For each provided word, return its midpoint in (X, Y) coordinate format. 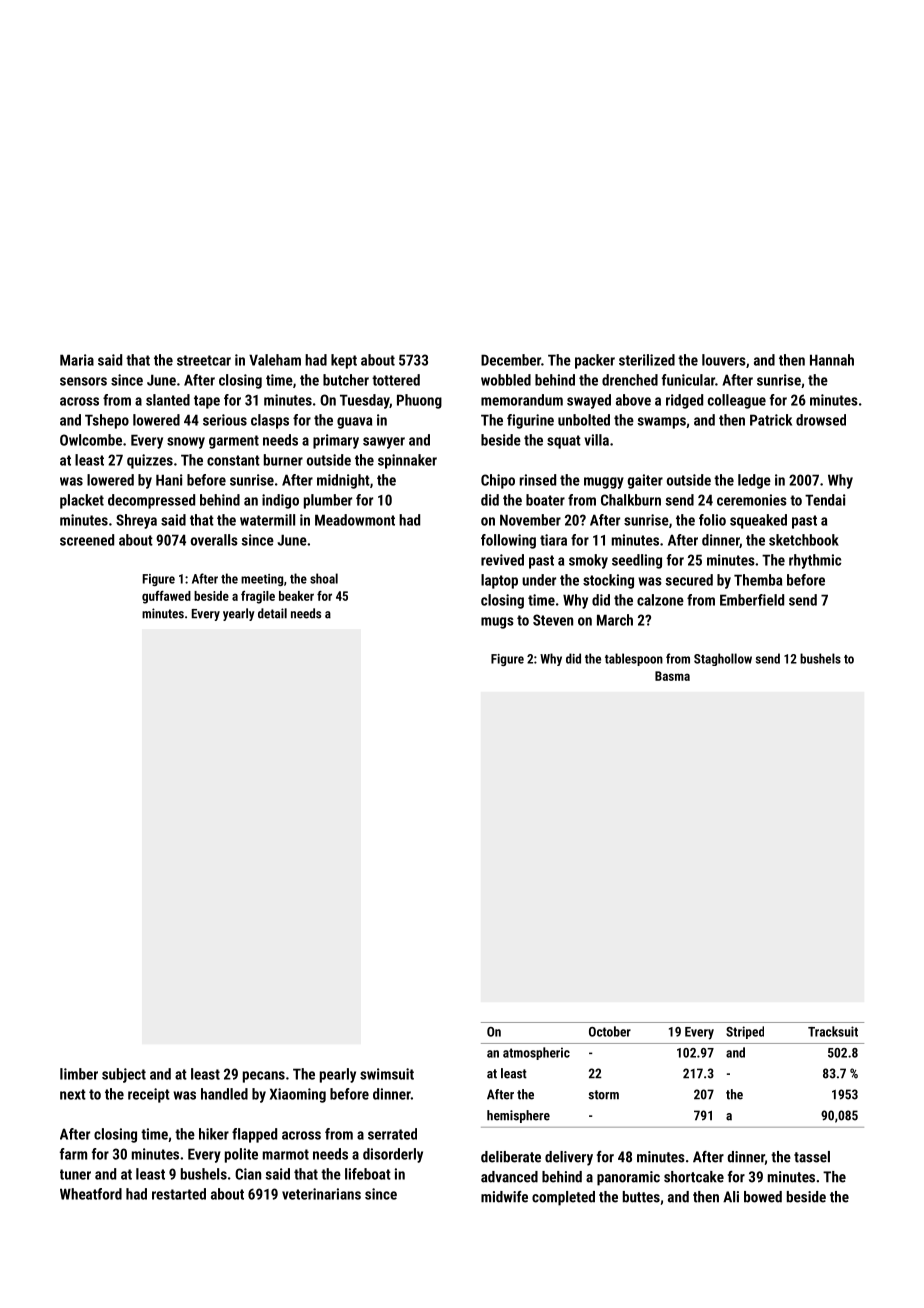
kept (344, 361)
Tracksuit (833, 1031)
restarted (179, 1194)
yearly (239, 614)
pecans (264, 1077)
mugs (497, 623)
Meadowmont (355, 520)
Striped (745, 1032)
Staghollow (723, 659)
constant (233, 460)
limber (79, 1074)
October (610, 1031)
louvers (724, 360)
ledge (754, 481)
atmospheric (536, 1053)
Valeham (275, 360)
